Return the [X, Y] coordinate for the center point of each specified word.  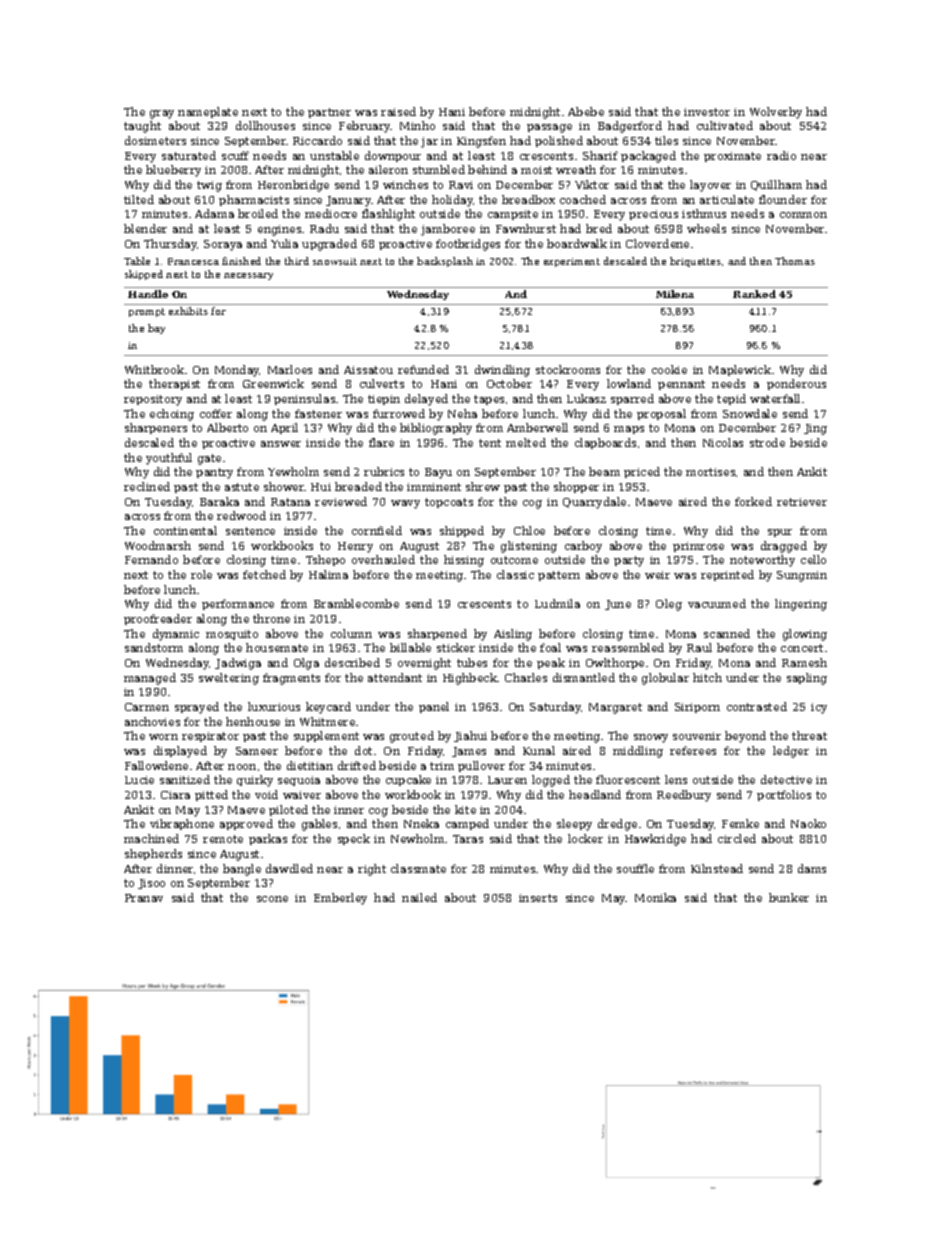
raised [398, 111]
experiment [572, 262]
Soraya [223, 245]
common [803, 215]
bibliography [436, 429]
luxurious [274, 706]
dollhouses [265, 125]
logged [551, 781]
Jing [815, 429]
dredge [617, 825]
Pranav [144, 898]
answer [281, 444]
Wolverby [776, 113]
